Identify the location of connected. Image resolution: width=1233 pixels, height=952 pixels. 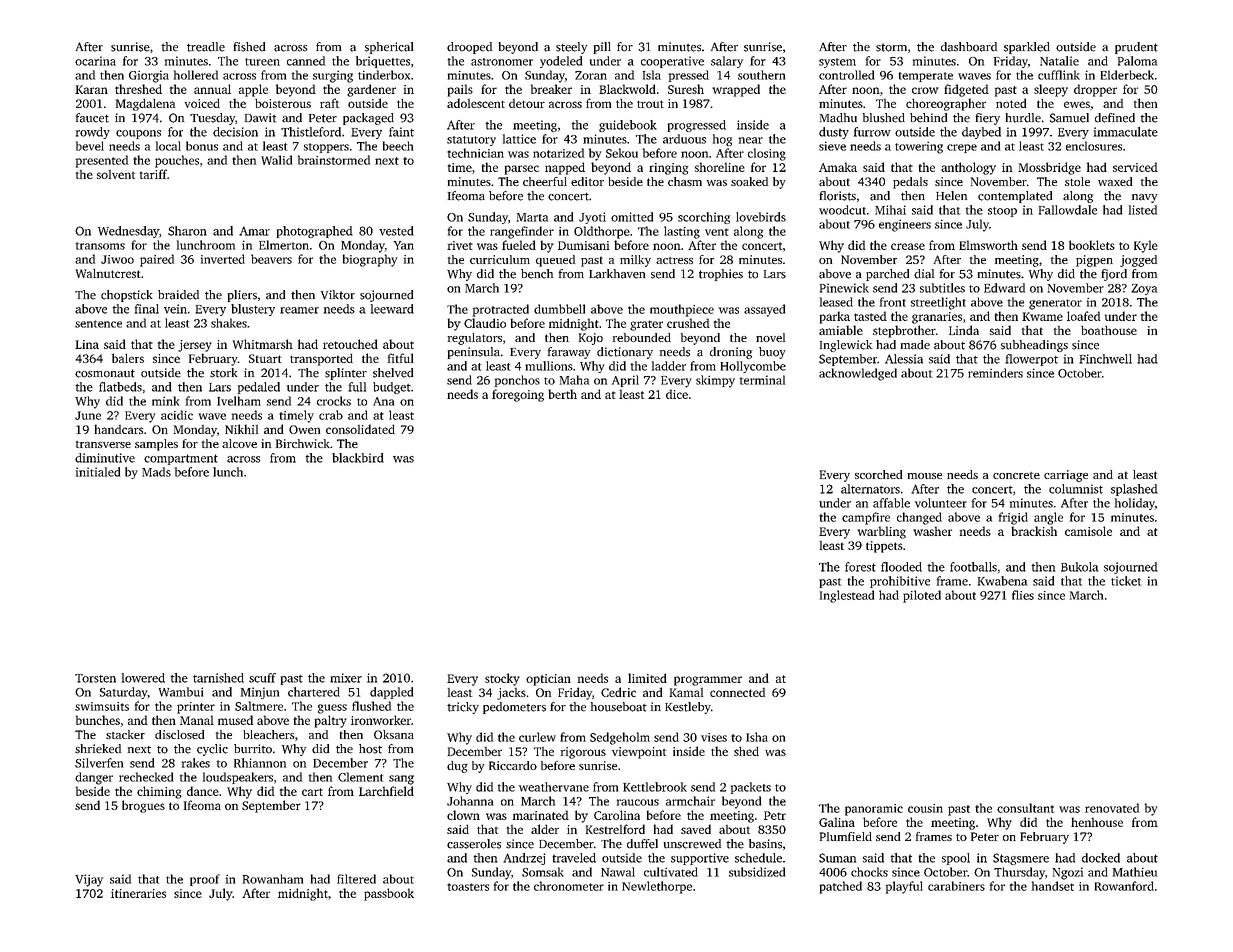
(737, 692).
